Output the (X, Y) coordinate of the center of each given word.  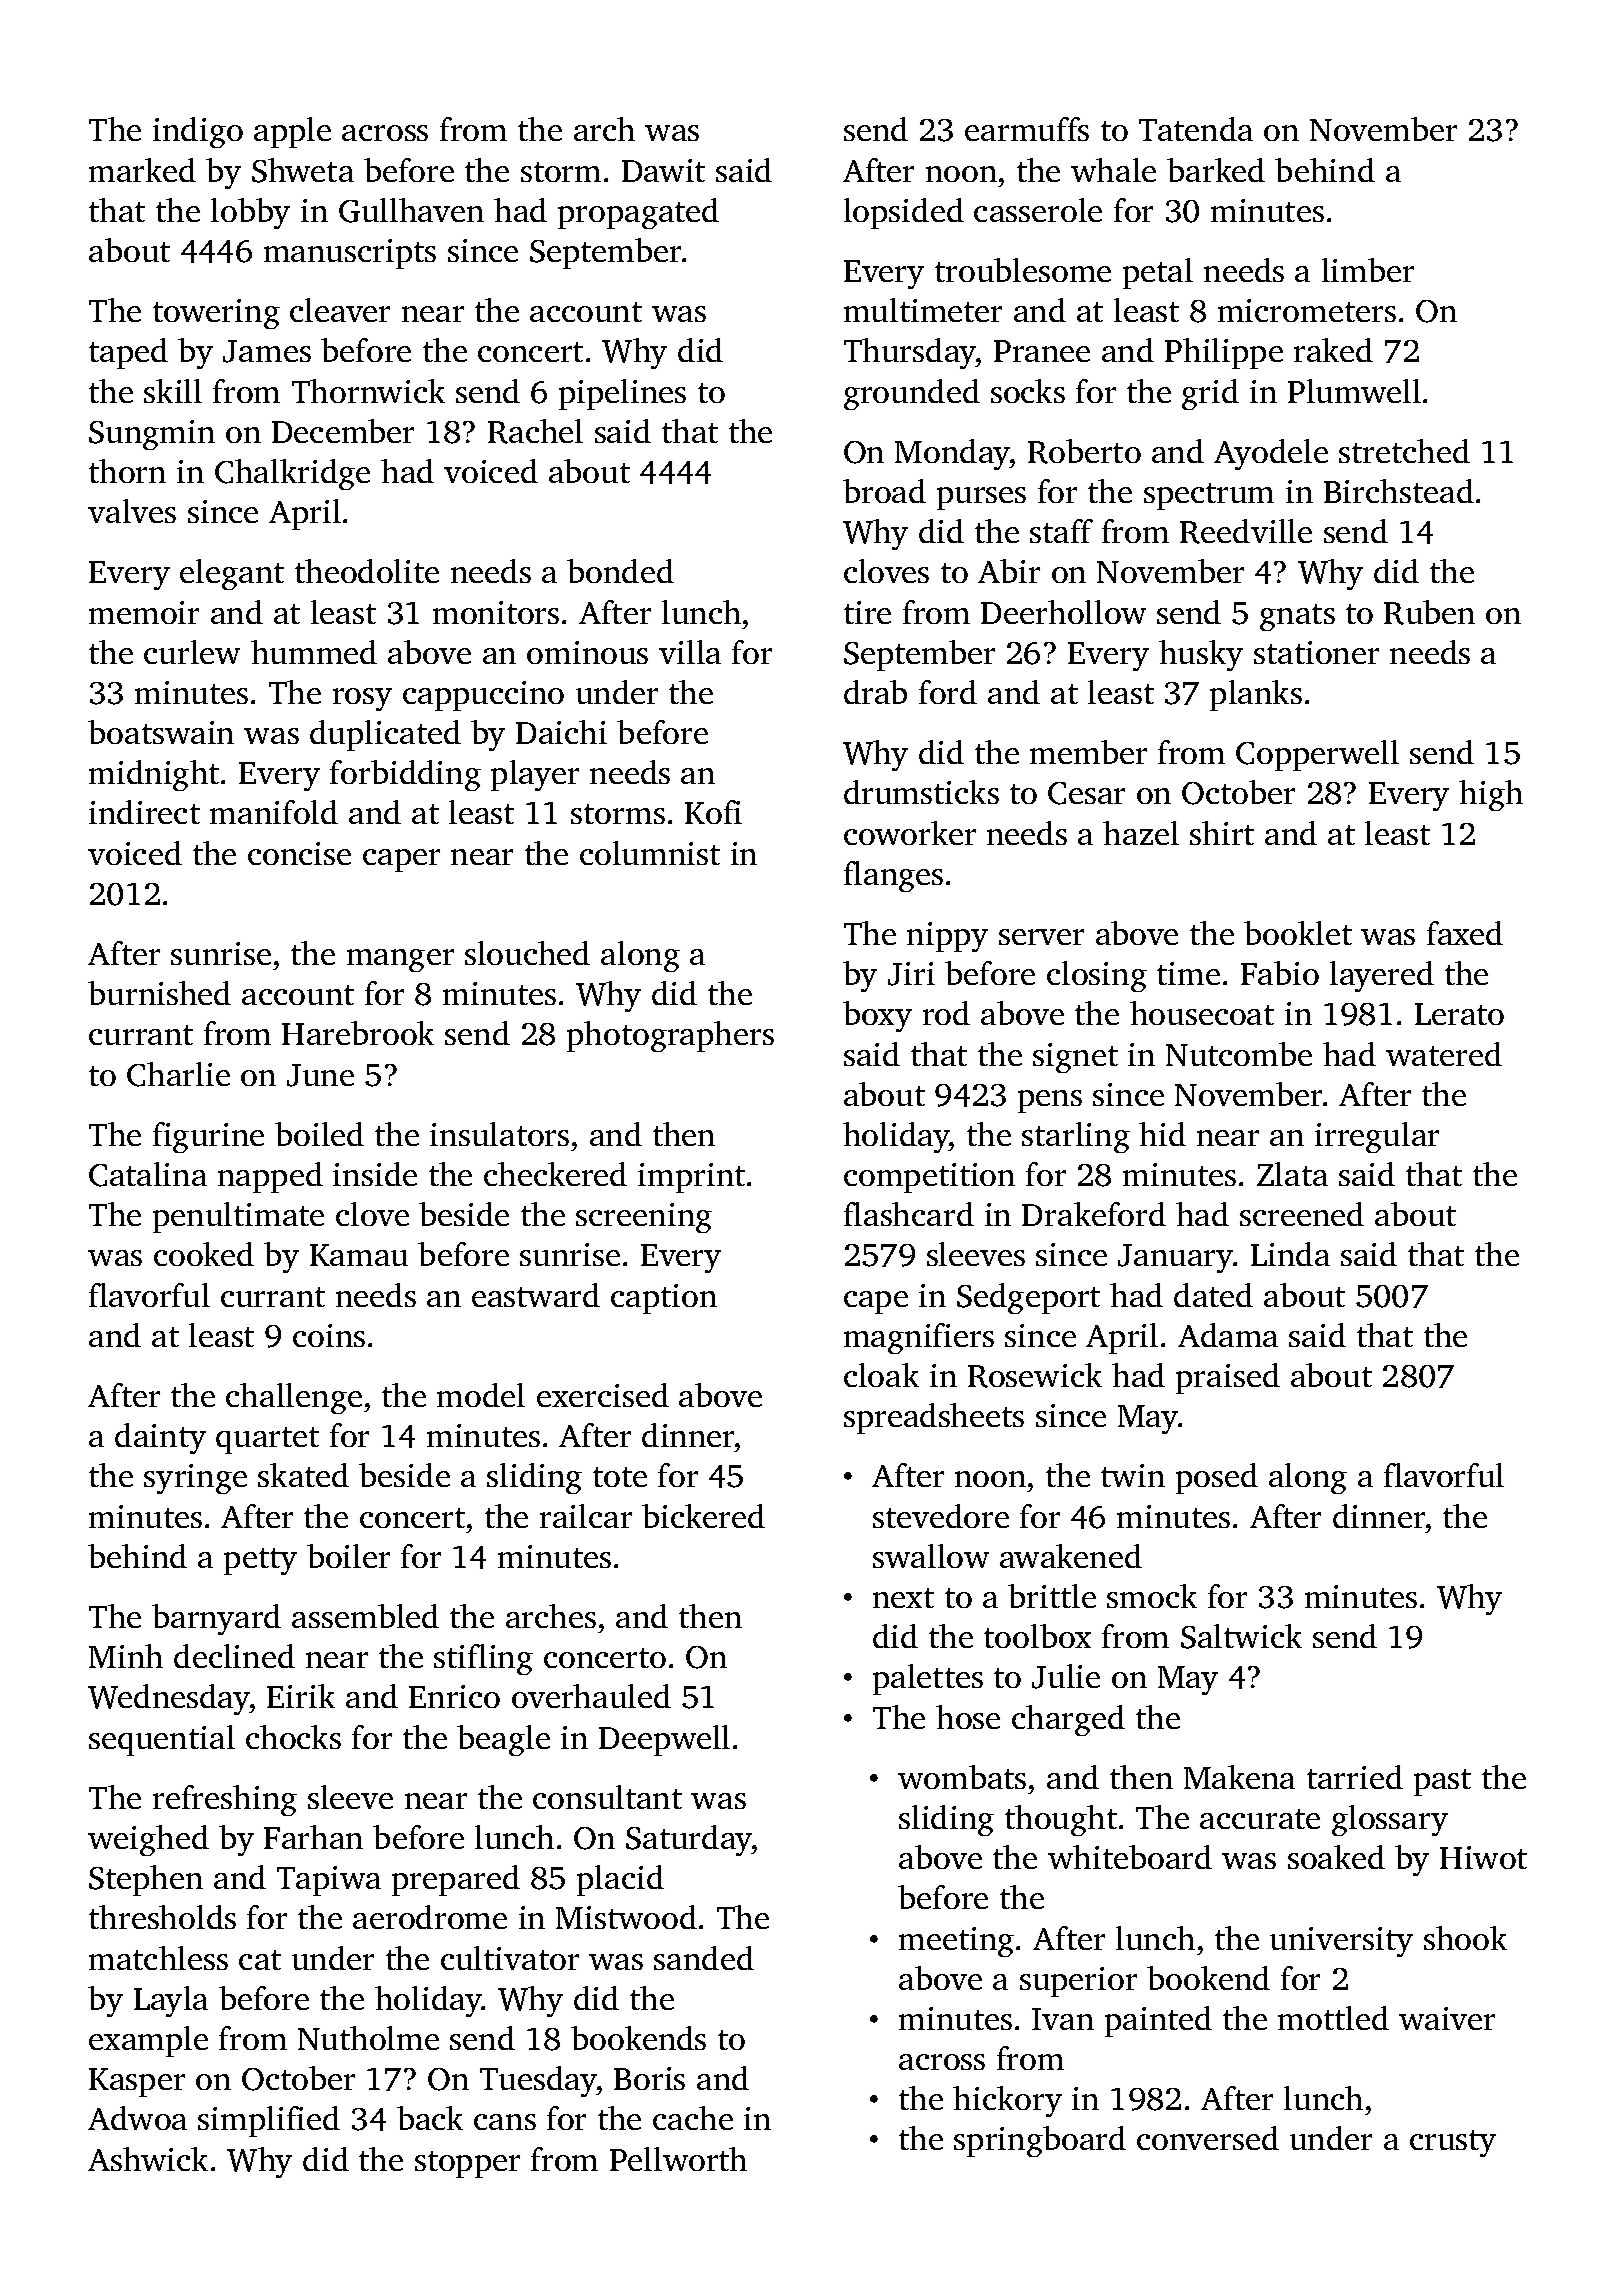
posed (1217, 1478)
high (1491, 795)
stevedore (941, 1516)
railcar (586, 1516)
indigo (198, 132)
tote (620, 1477)
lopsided (904, 213)
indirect (144, 812)
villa (690, 652)
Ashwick (148, 2159)
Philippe (1224, 353)
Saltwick (1241, 1636)
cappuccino (483, 696)
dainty (160, 1438)
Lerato (1459, 1014)
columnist (650, 853)
